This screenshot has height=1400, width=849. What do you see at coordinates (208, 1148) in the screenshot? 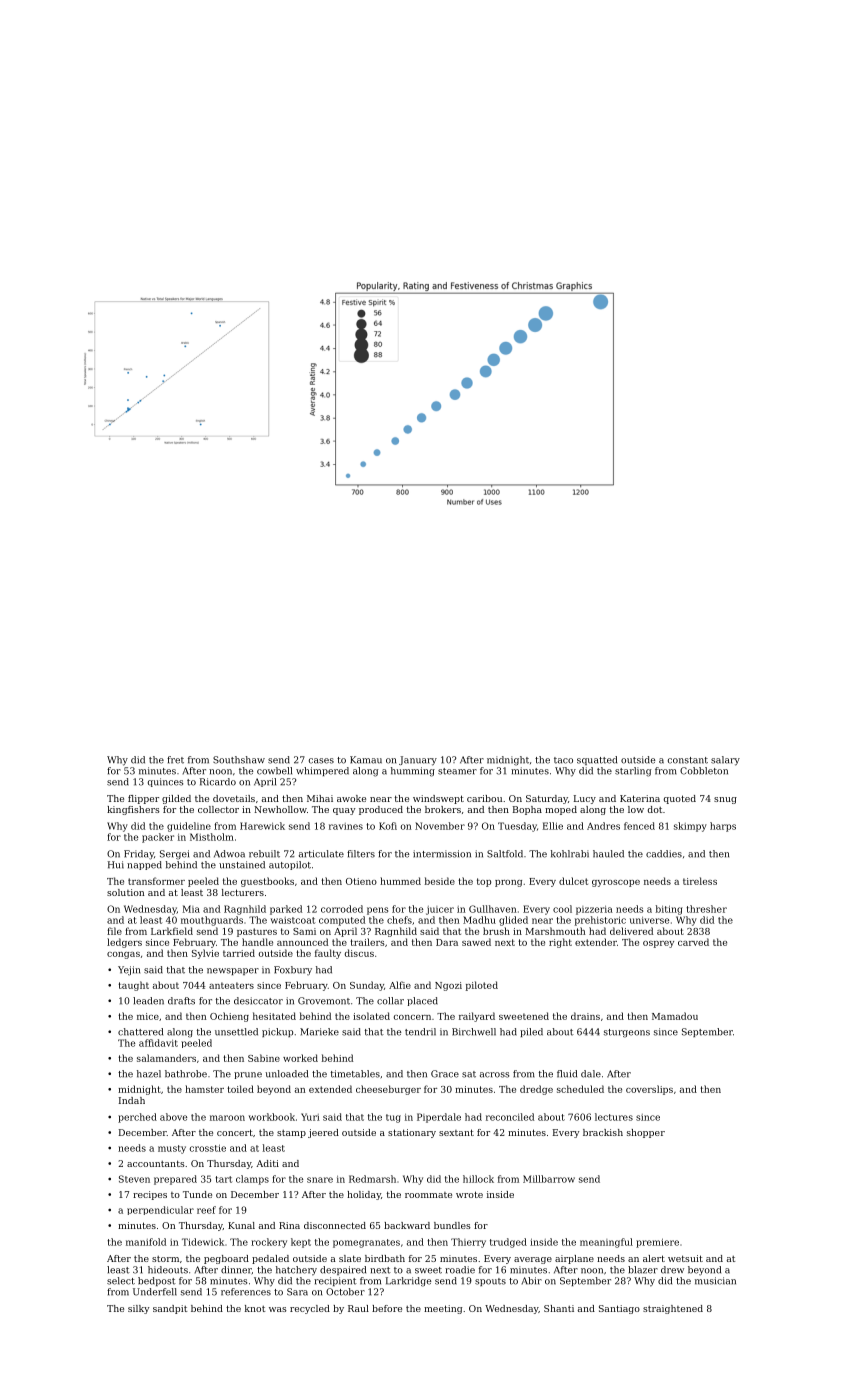
I see `crosstie` at bounding box center [208, 1148].
